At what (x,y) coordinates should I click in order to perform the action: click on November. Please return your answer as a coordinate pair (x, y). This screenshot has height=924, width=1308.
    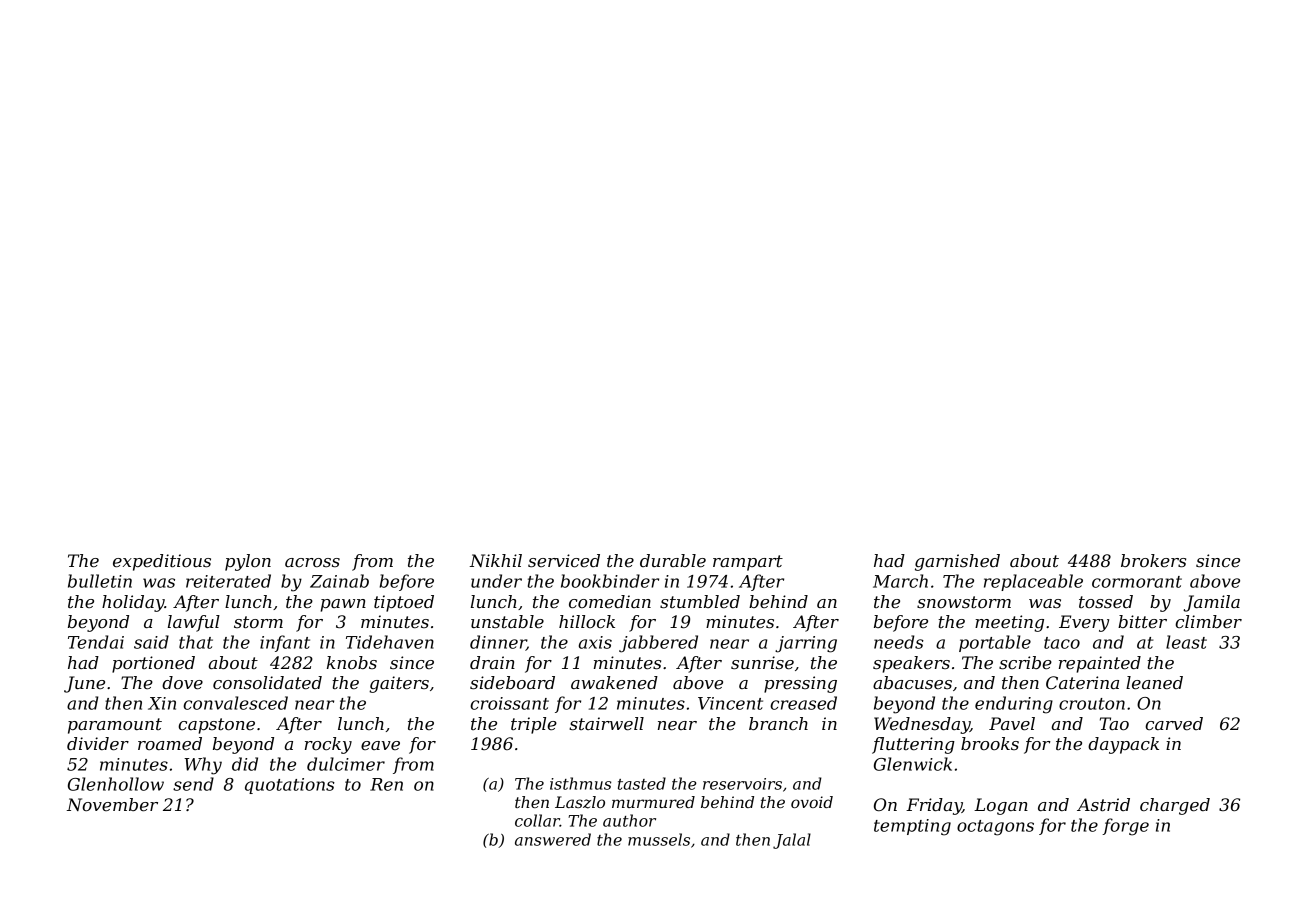
    Looking at the image, I should click on (112, 804).
